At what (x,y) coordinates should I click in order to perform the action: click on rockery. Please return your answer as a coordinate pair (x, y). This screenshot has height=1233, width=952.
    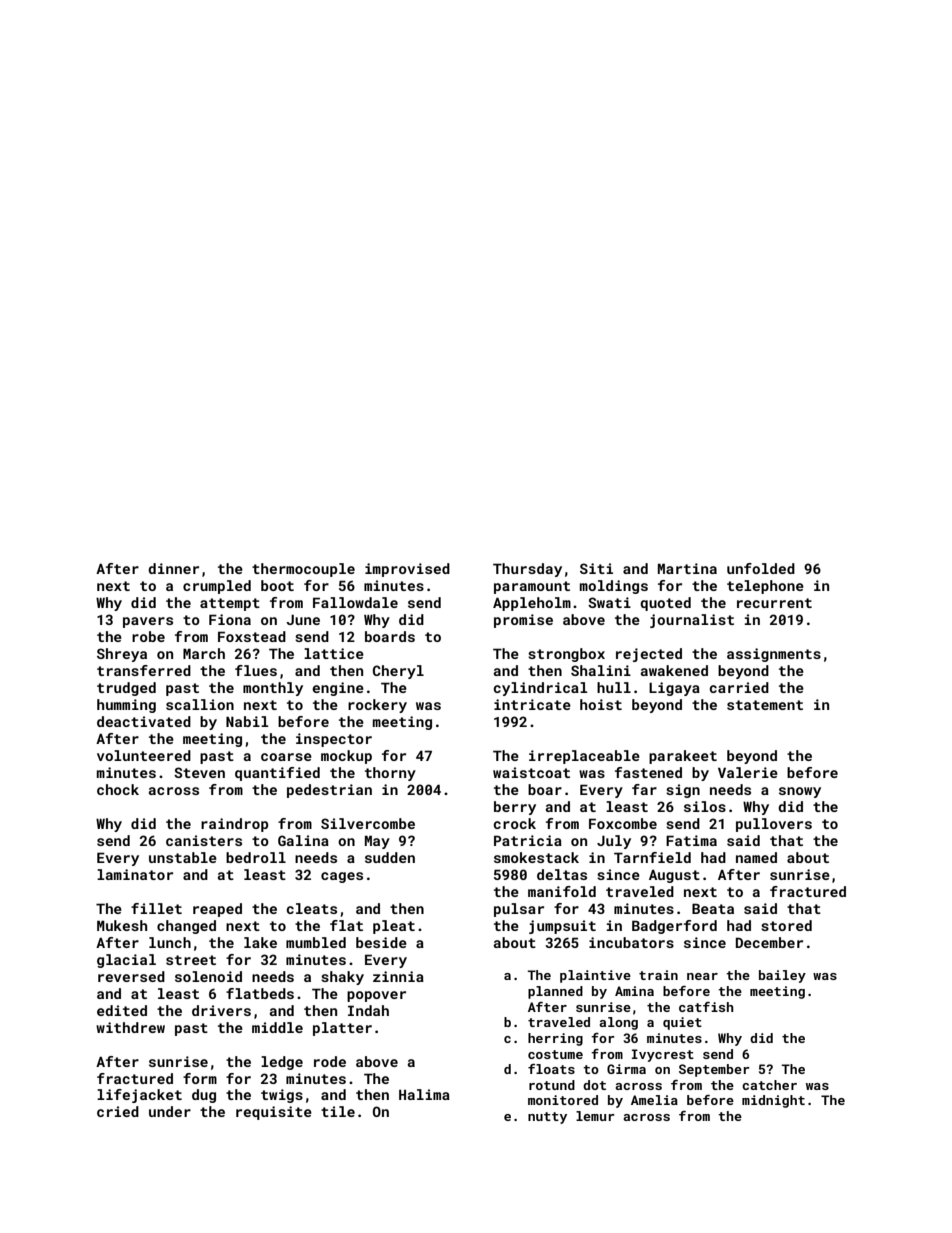
    Looking at the image, I should click on (377, 706).
